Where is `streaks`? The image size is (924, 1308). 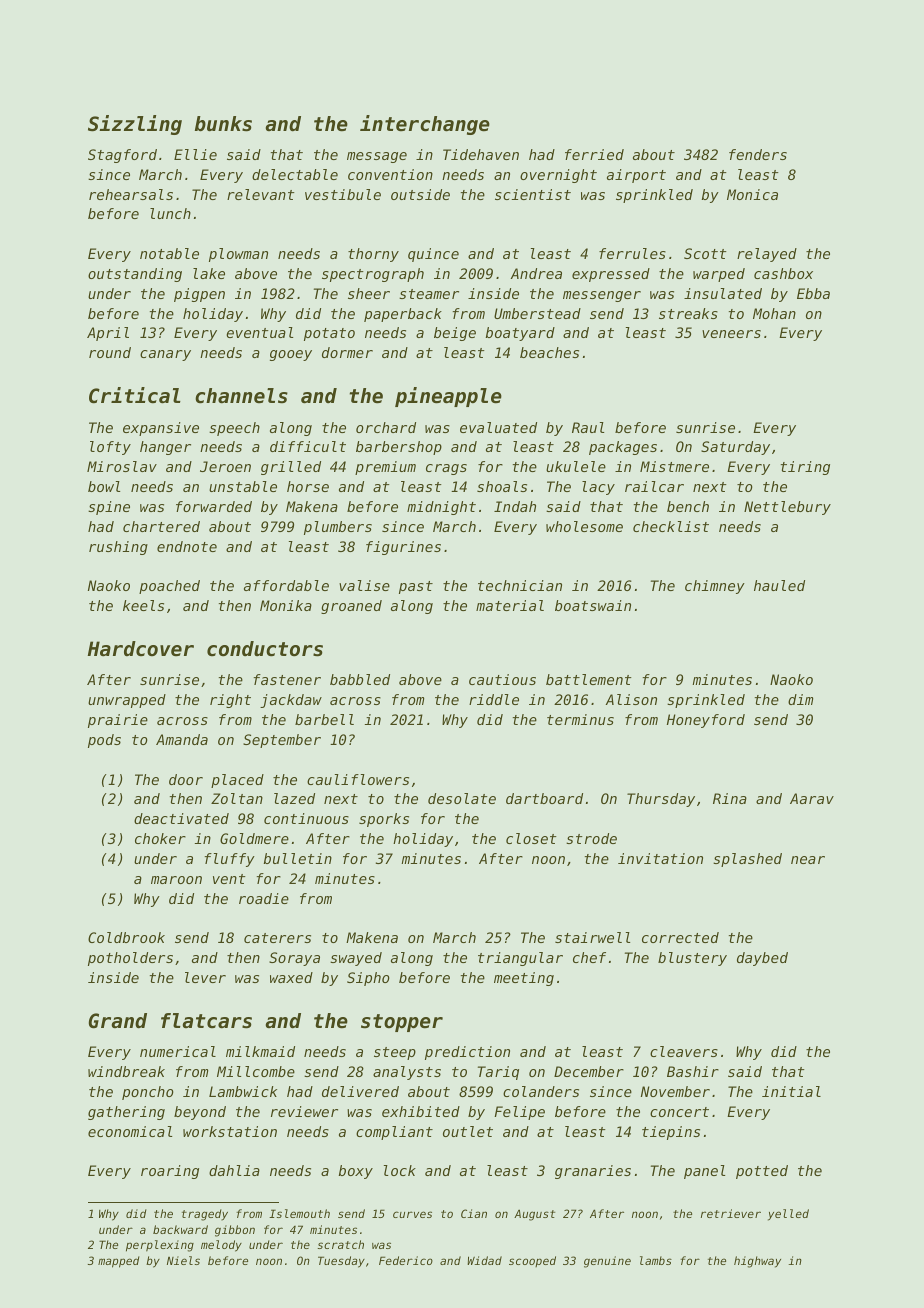 streaks is located at coordinates (688, 313).
